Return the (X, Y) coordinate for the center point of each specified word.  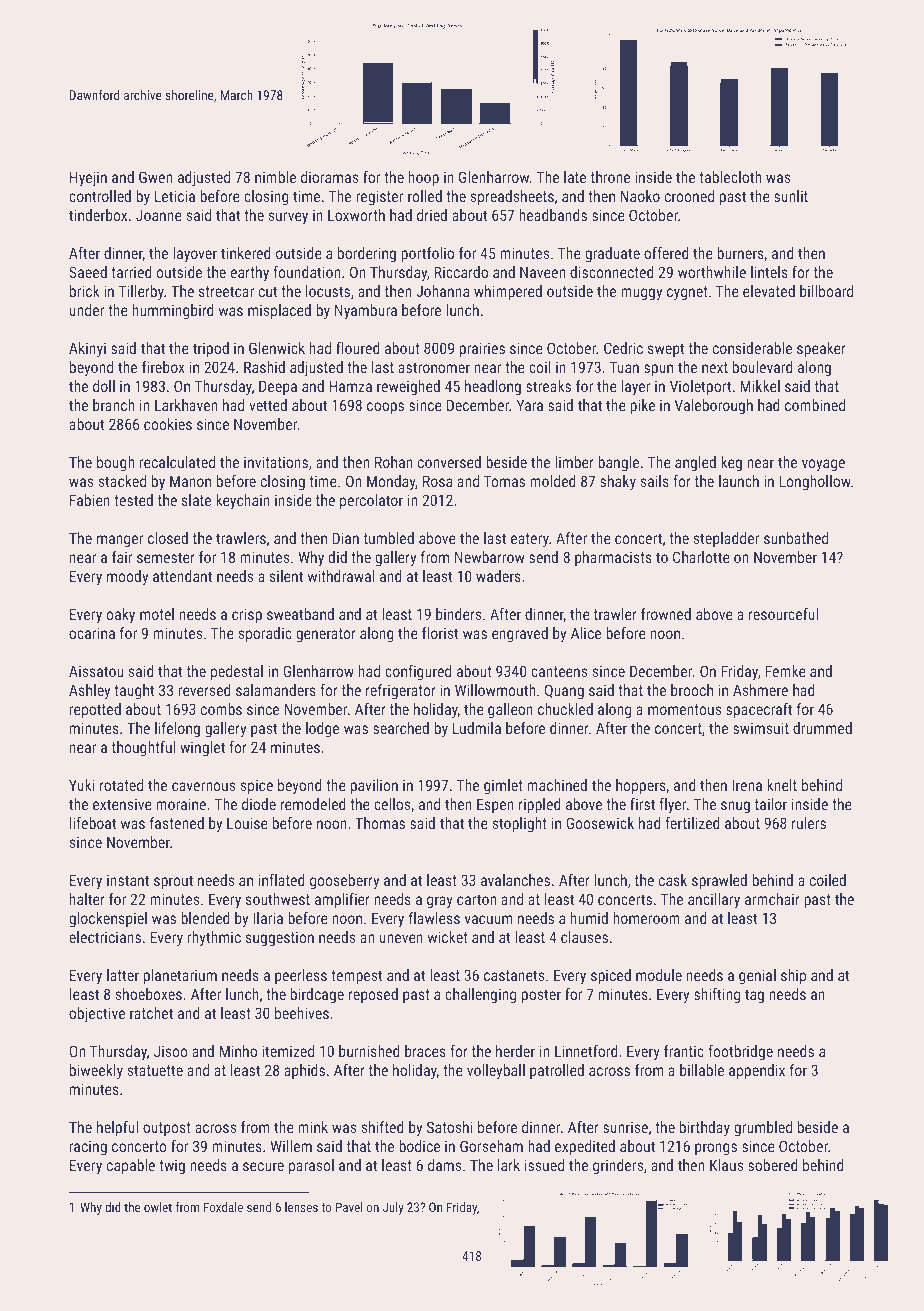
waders (498, 576)
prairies (482, 350)
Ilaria (268, 918)
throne (610, 177)
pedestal (237, 672)
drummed (822, 728)
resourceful (783, 614)
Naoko (640, 196)
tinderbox (98, 215)
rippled (540, 805)
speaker (821, 349)
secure (263, 1166)
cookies (168, 424)
